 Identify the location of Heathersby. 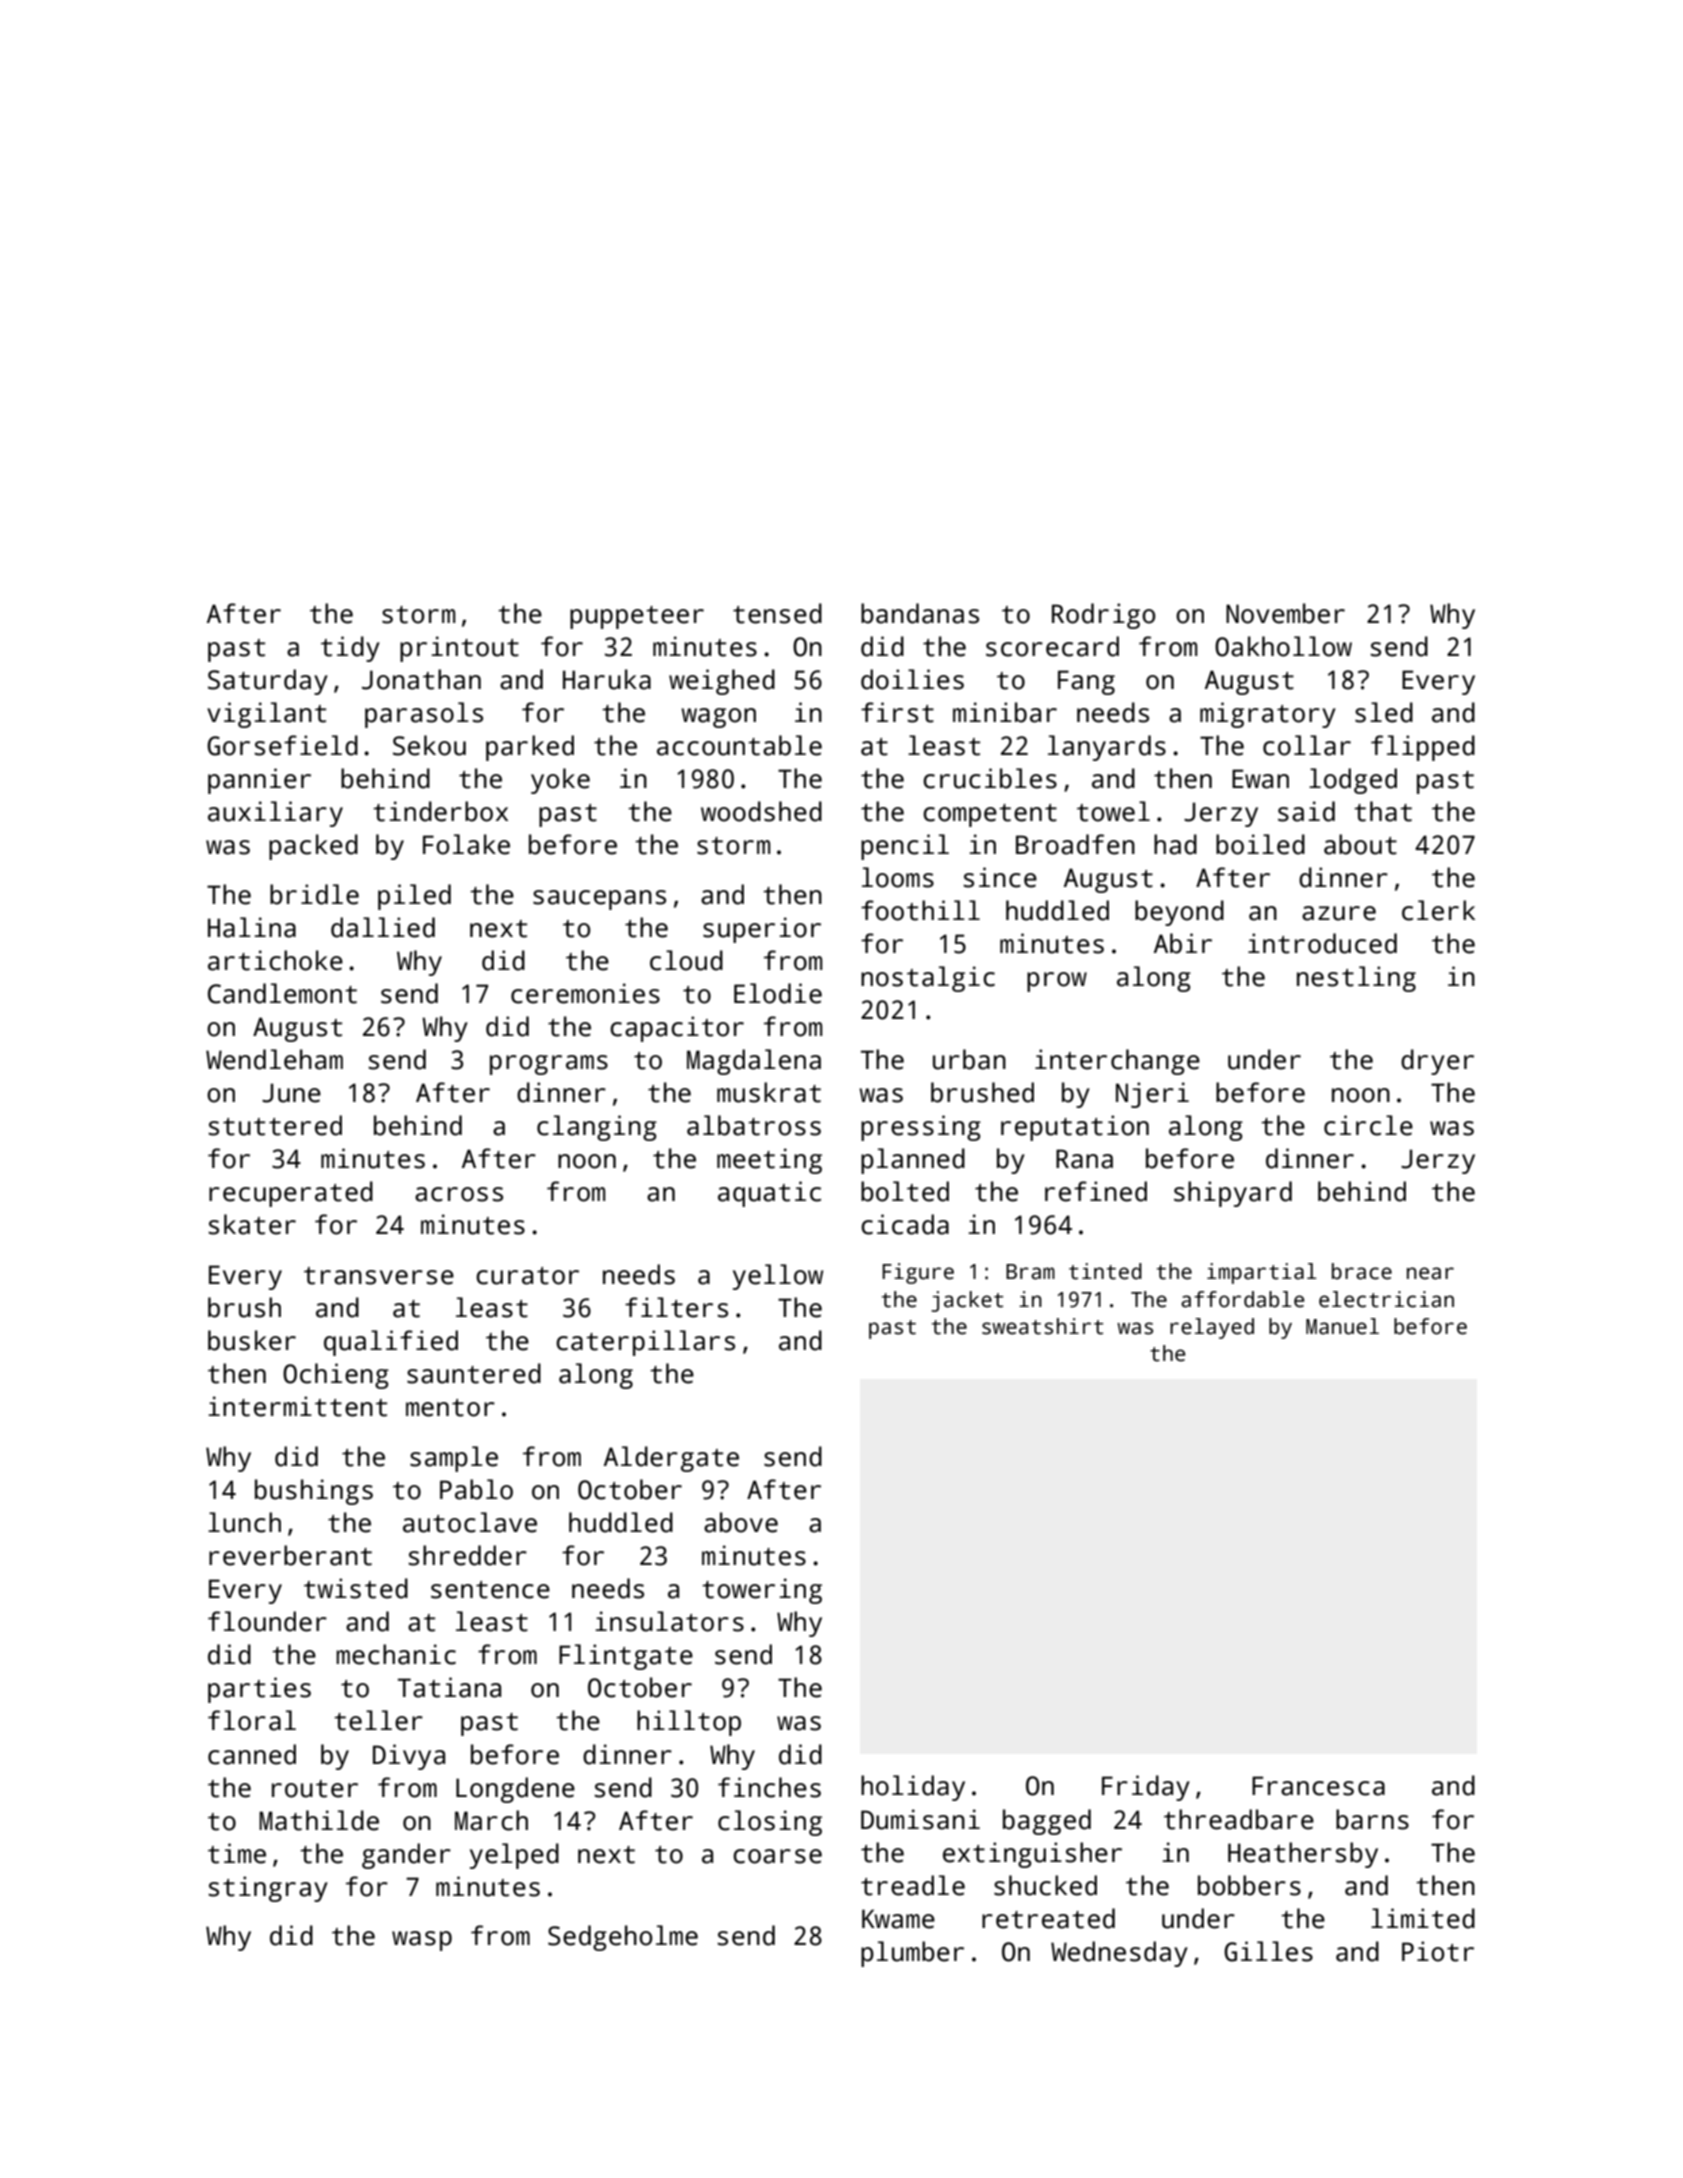
(1303, 1855).
